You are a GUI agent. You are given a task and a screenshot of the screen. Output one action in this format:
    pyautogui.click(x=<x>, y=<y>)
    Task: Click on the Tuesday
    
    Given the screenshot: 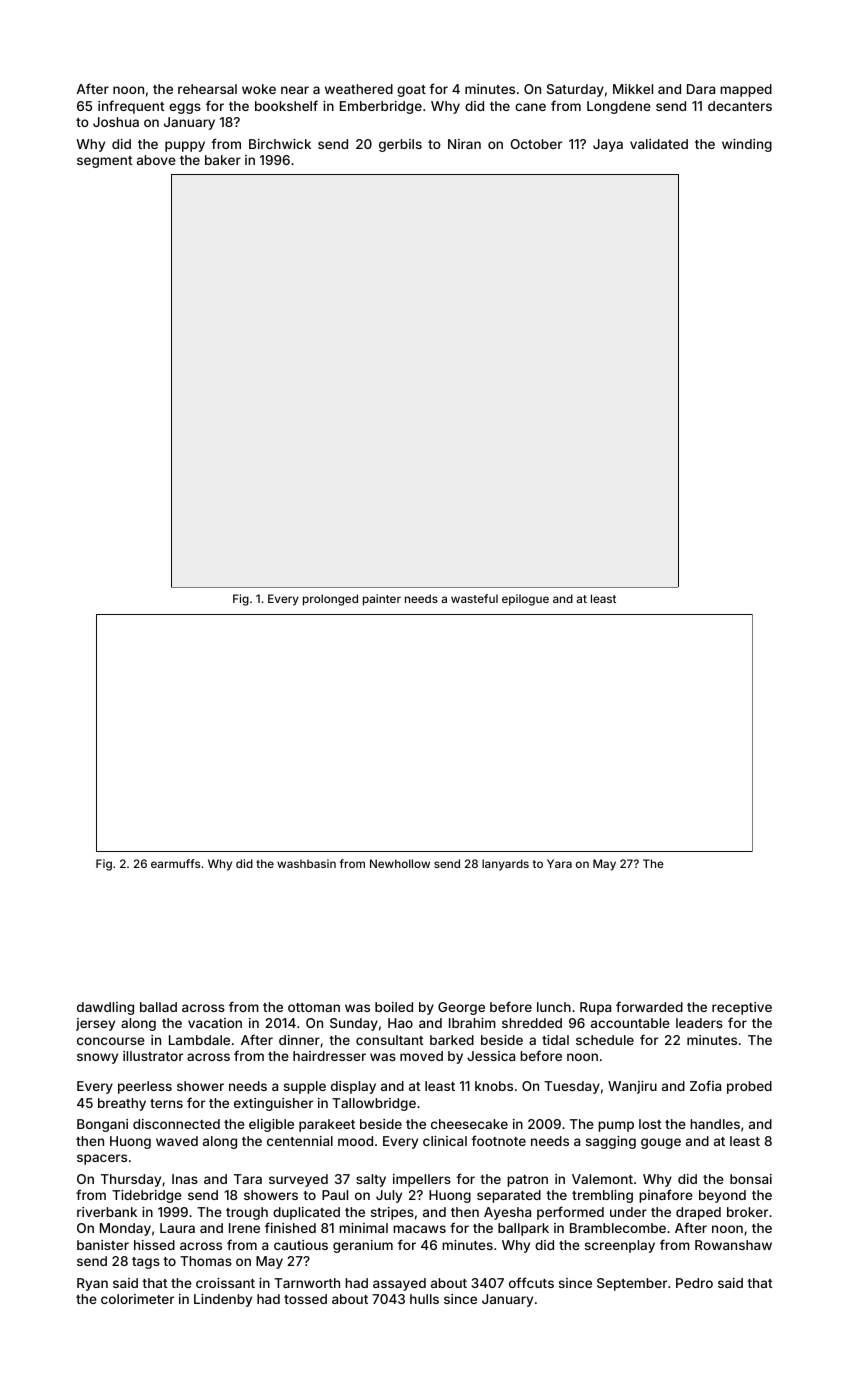 What is the action you would take?
    pyautogui.click(x=572, y=1087)
